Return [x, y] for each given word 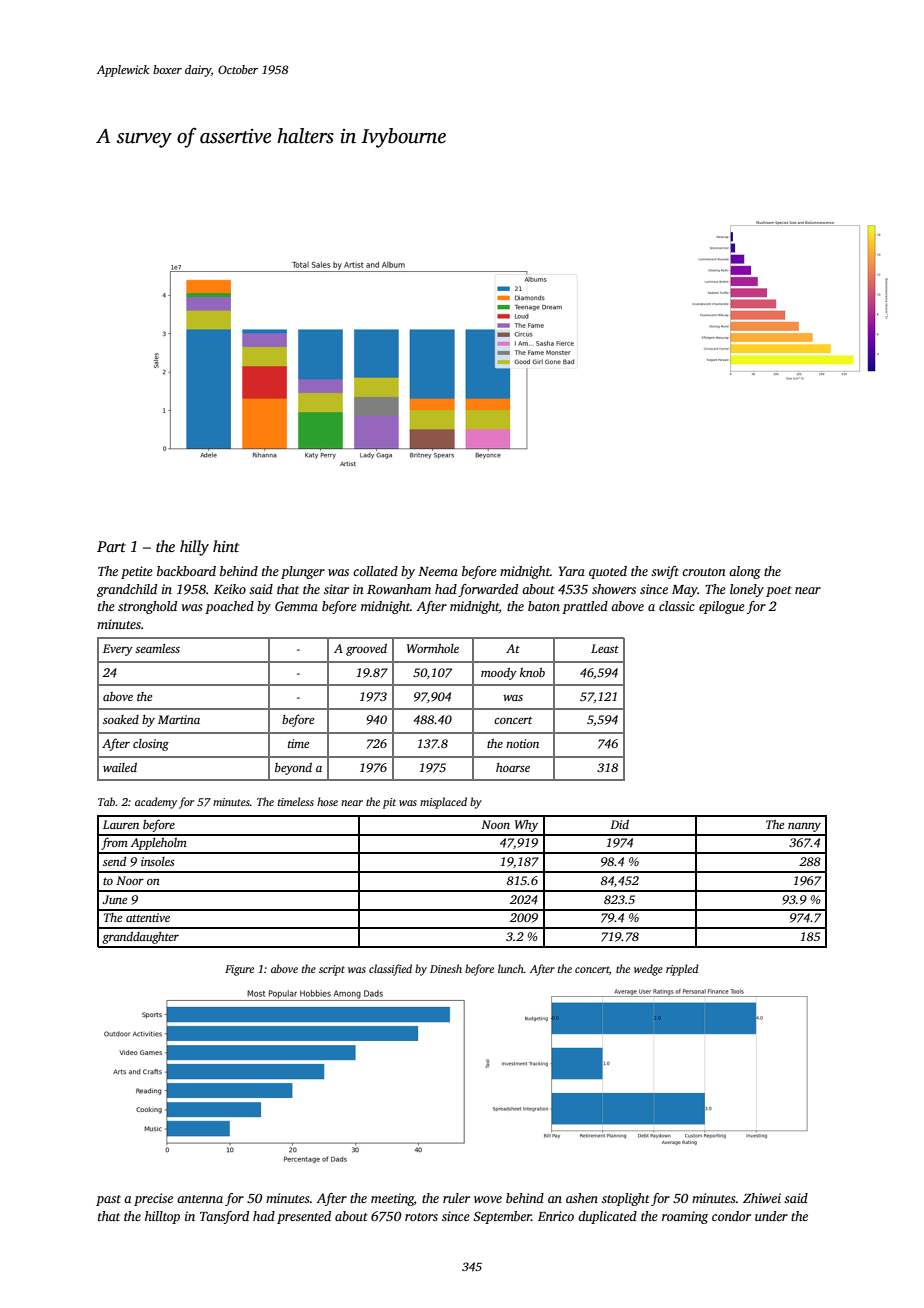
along [745, 572]
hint [226, 546]
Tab [106, 801]
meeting [392, 1199]
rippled [682, 970]
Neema [438, 571]
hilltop [162, 1217]
